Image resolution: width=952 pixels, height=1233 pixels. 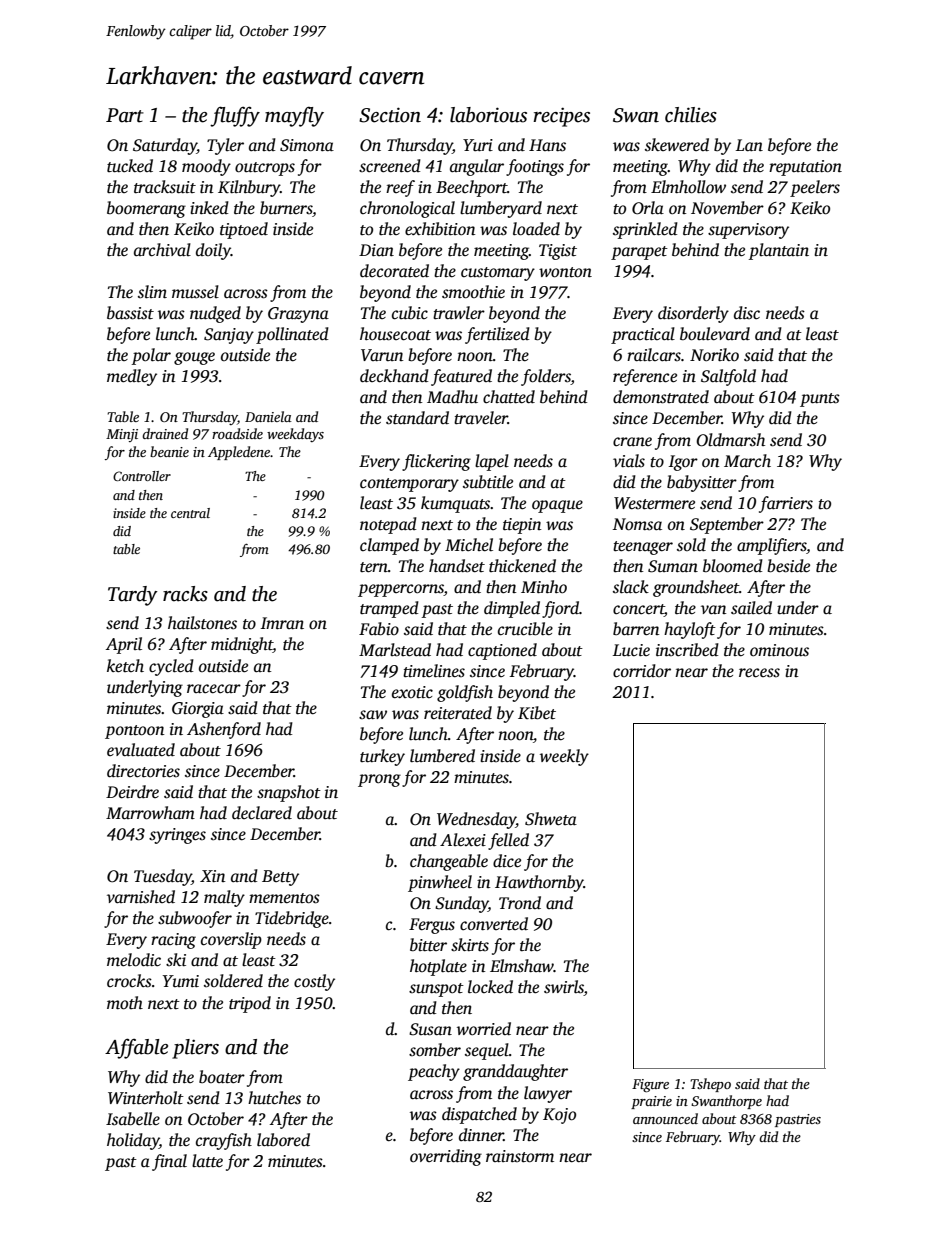 What do you see at coordinates (198, 710) in the screenshot?
I see `Giorgia` at bounding box center [198, 710].
